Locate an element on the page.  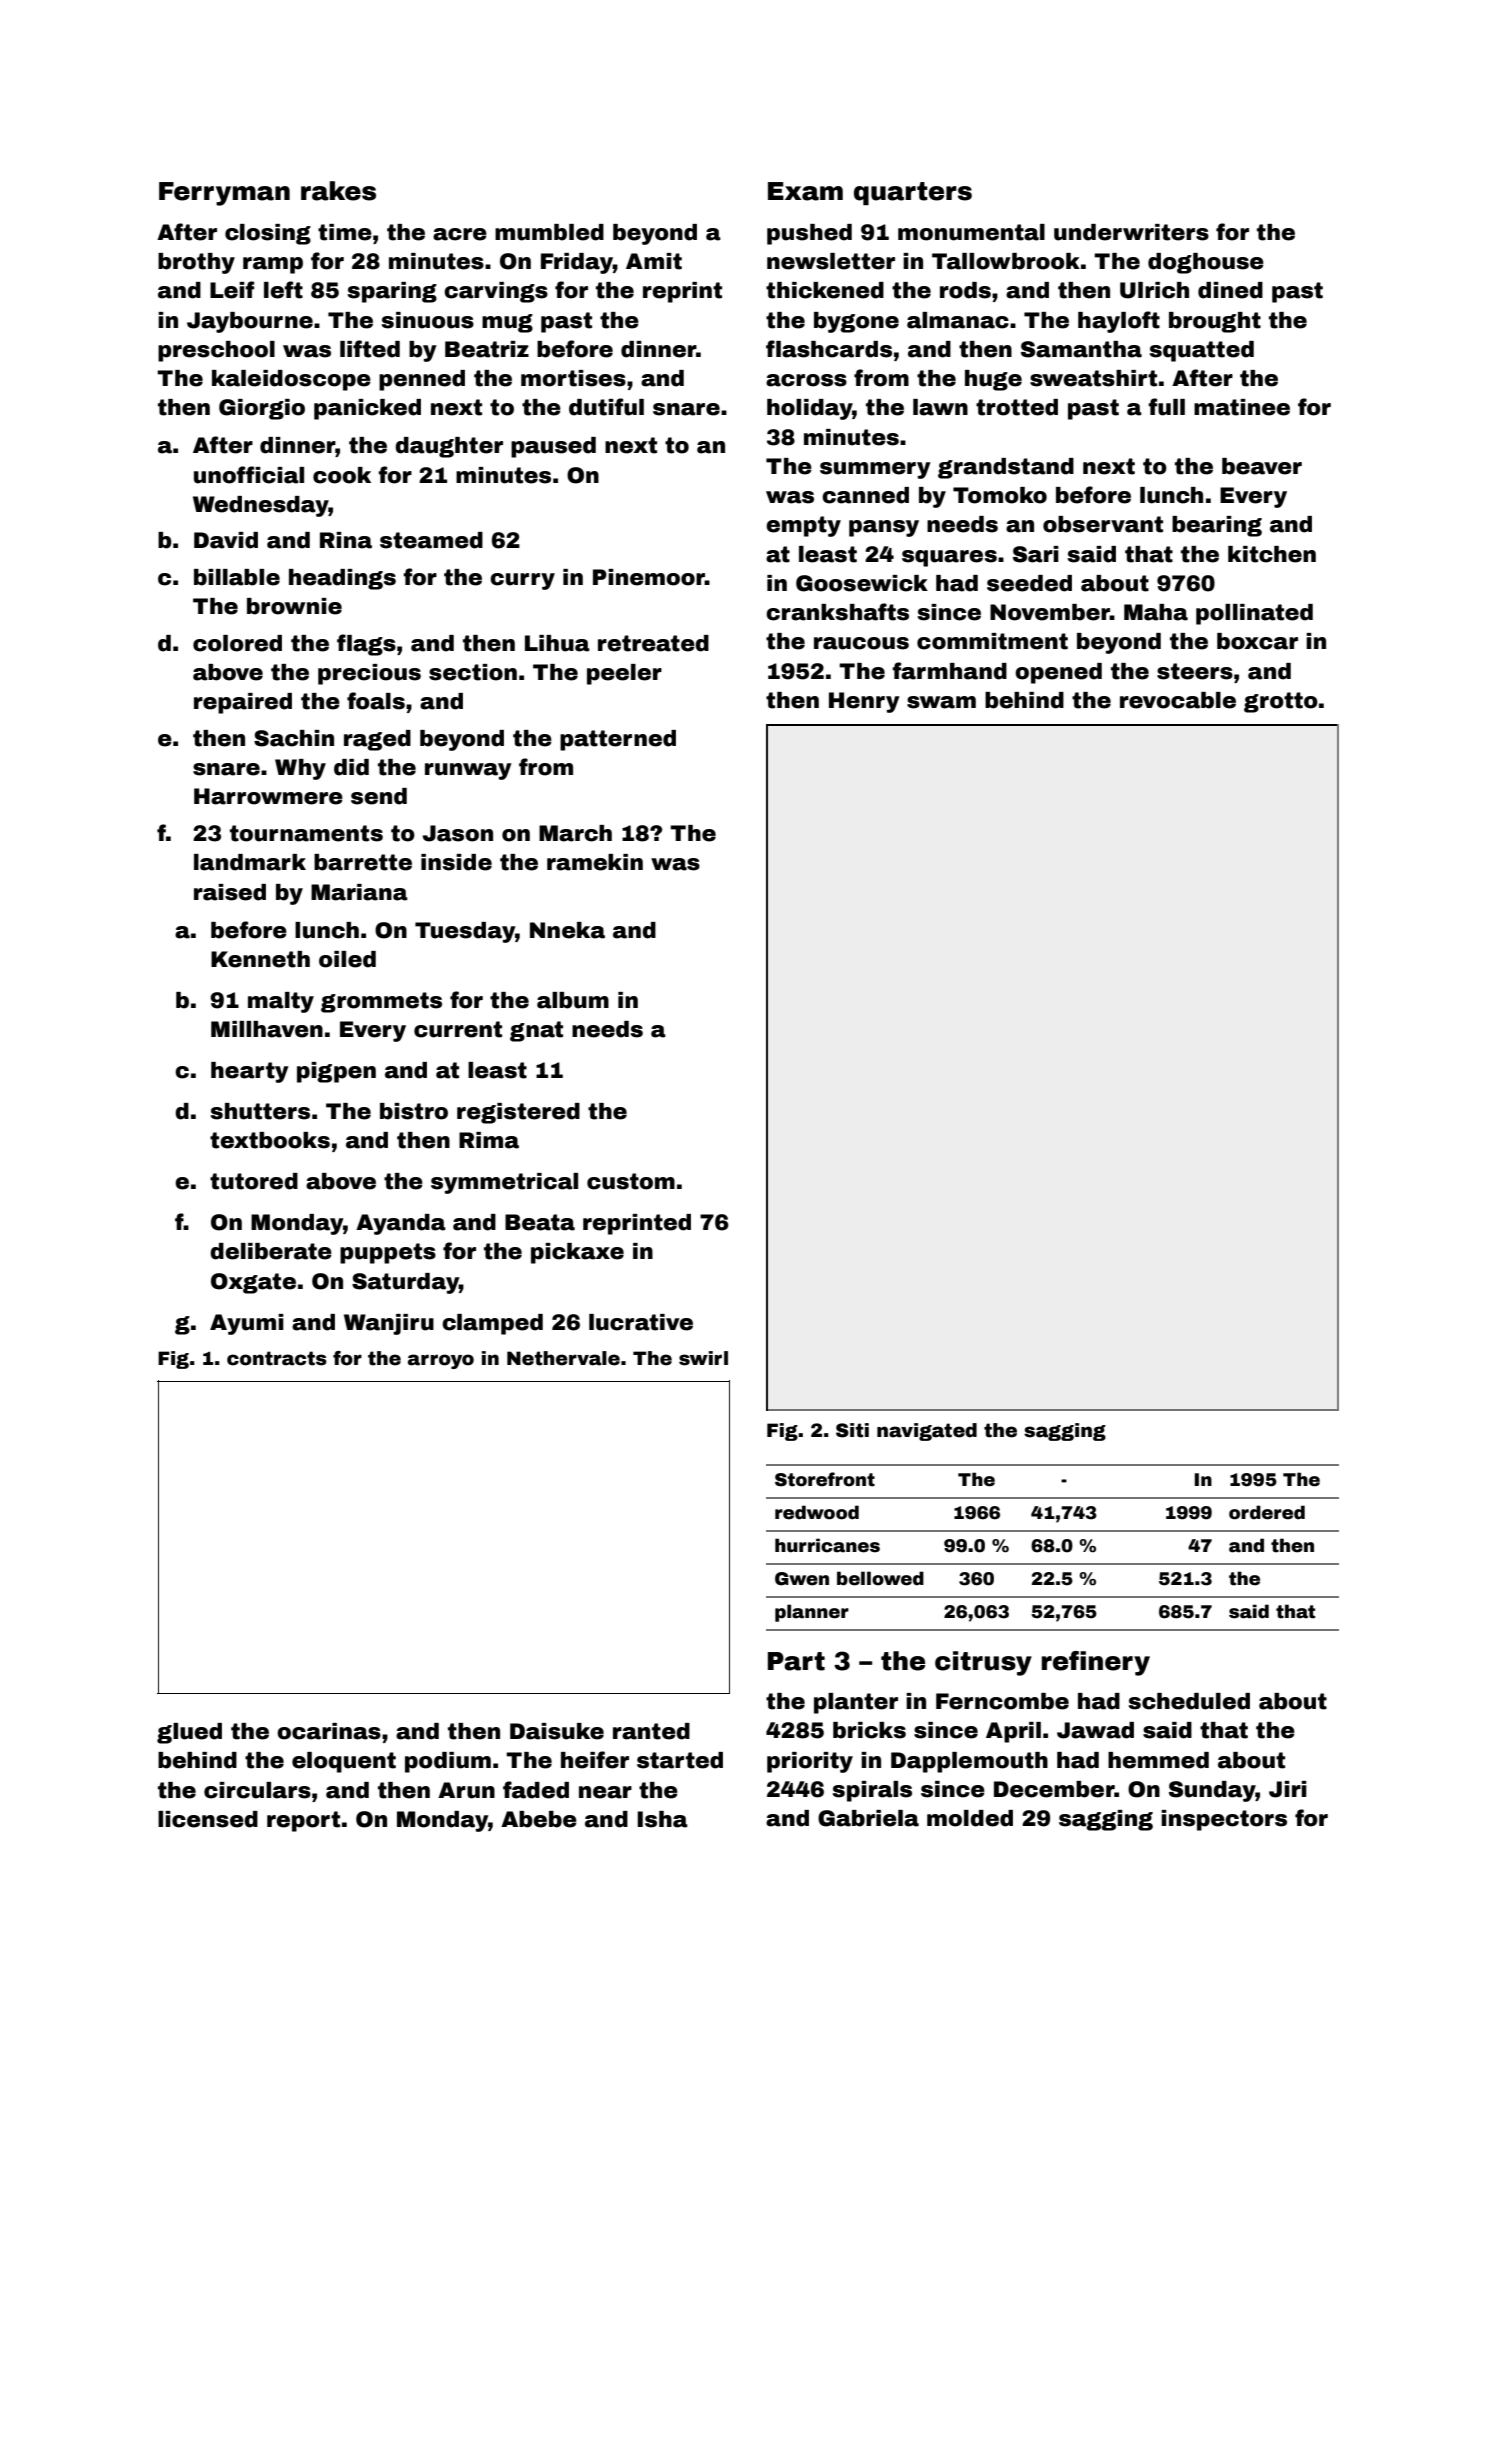
swirl is located at coordinates (703, 1358).
